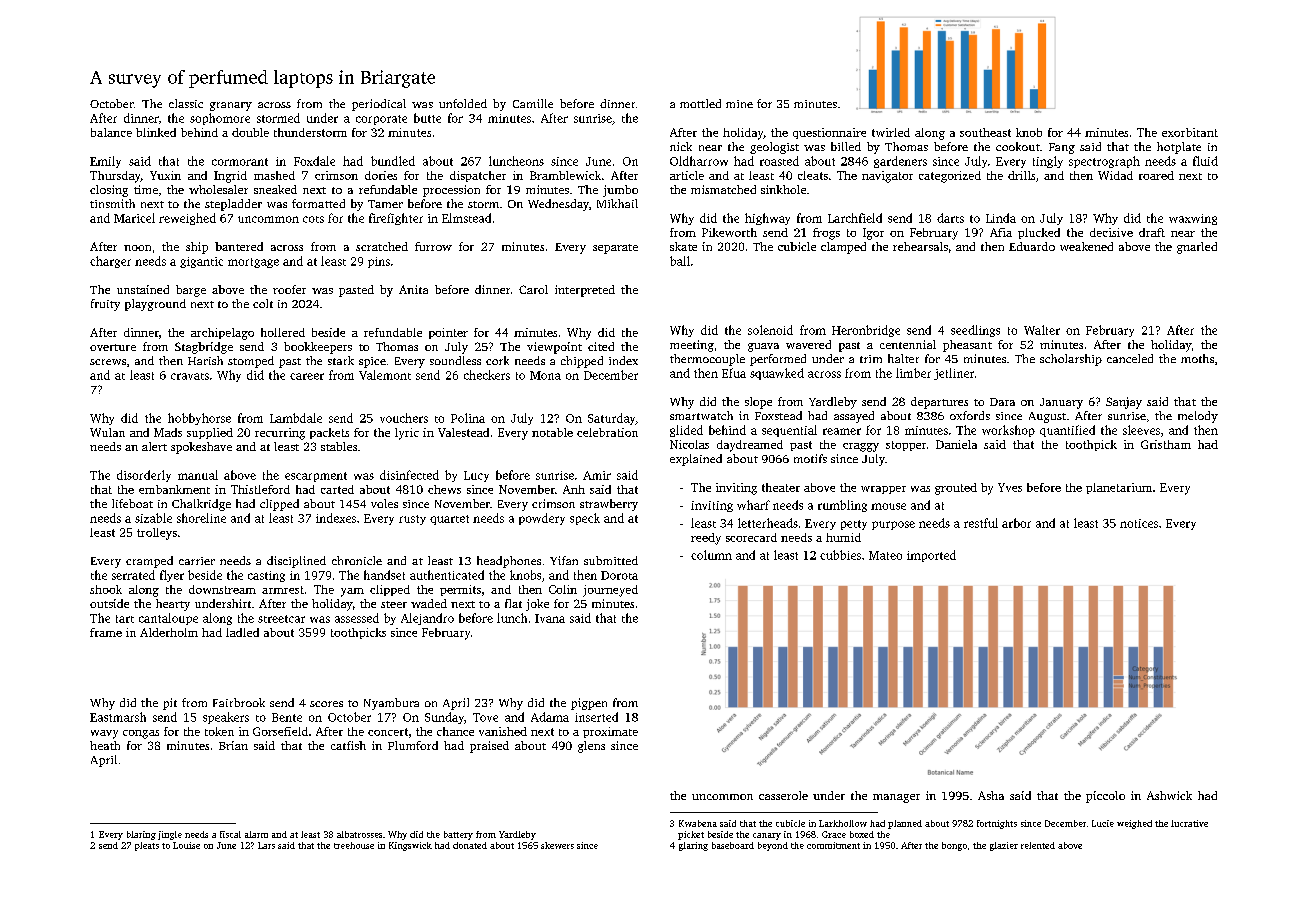 The width and height of the screenshot is (1308, 924). Describe the element at coordinates (1166, 444) in the screenshot. I see `Gristham` at that location.
